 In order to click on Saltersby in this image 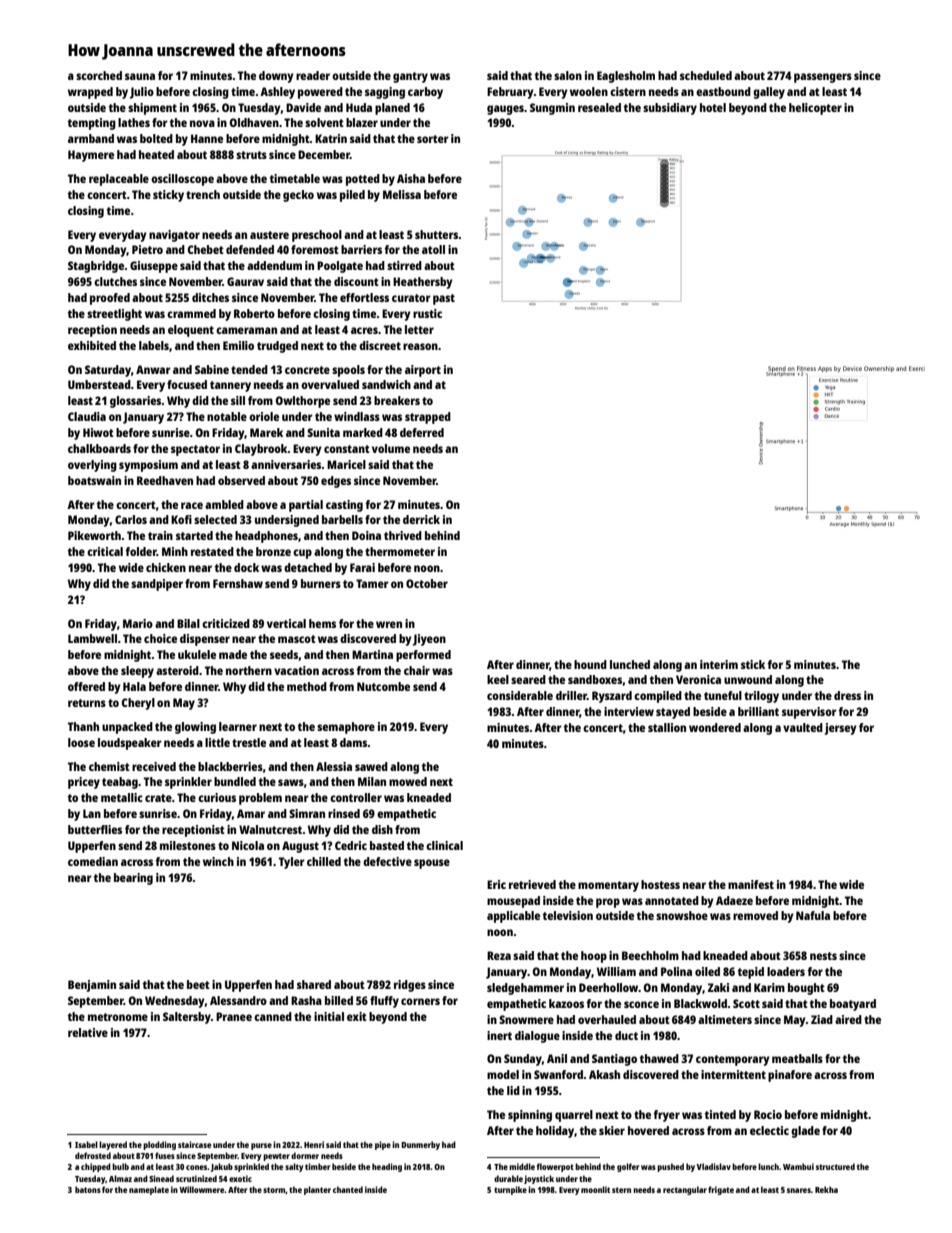, I will do `click(187, 1018)`.
